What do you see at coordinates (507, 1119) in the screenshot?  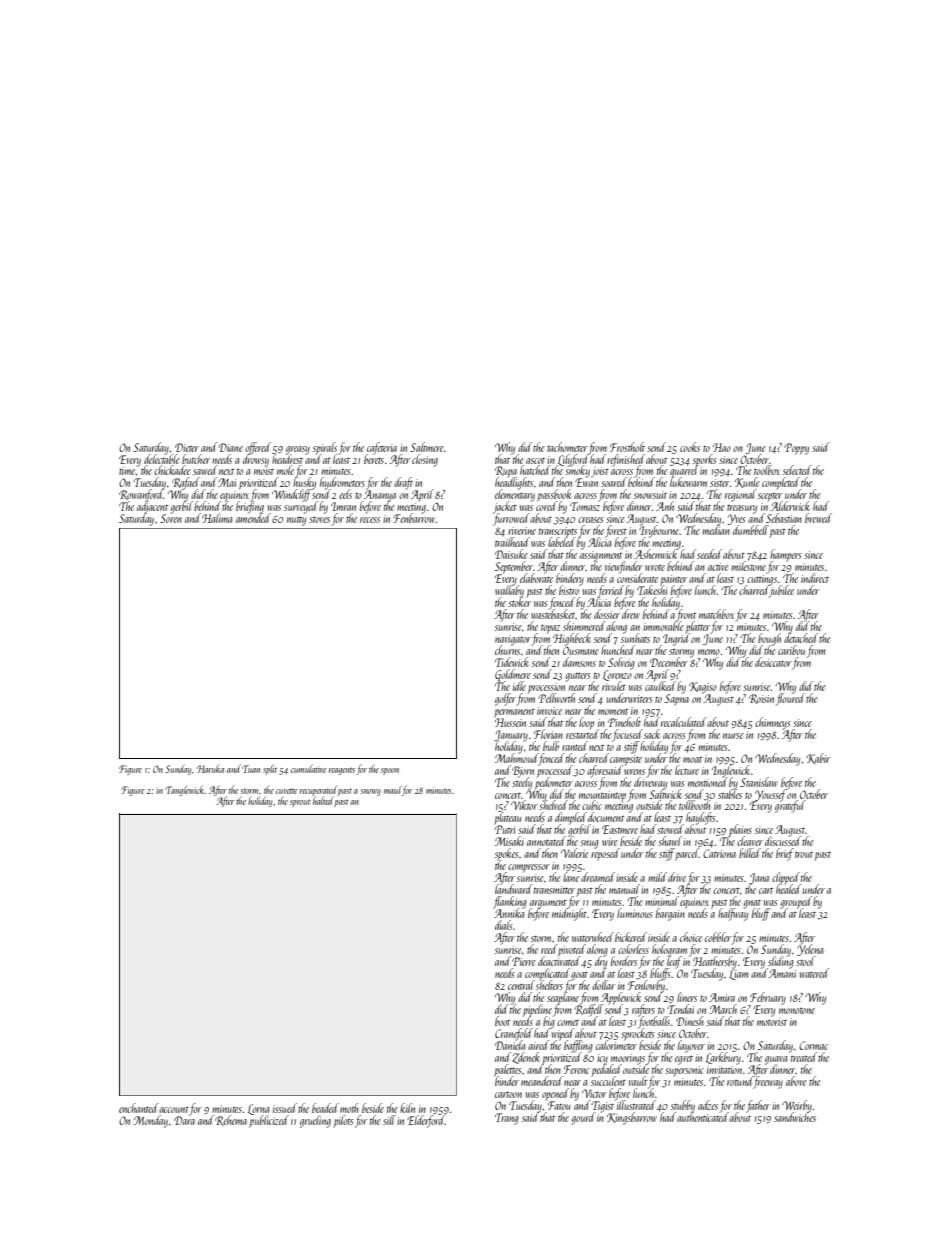 I see `Trang` at bounding box center [507, 1119].
